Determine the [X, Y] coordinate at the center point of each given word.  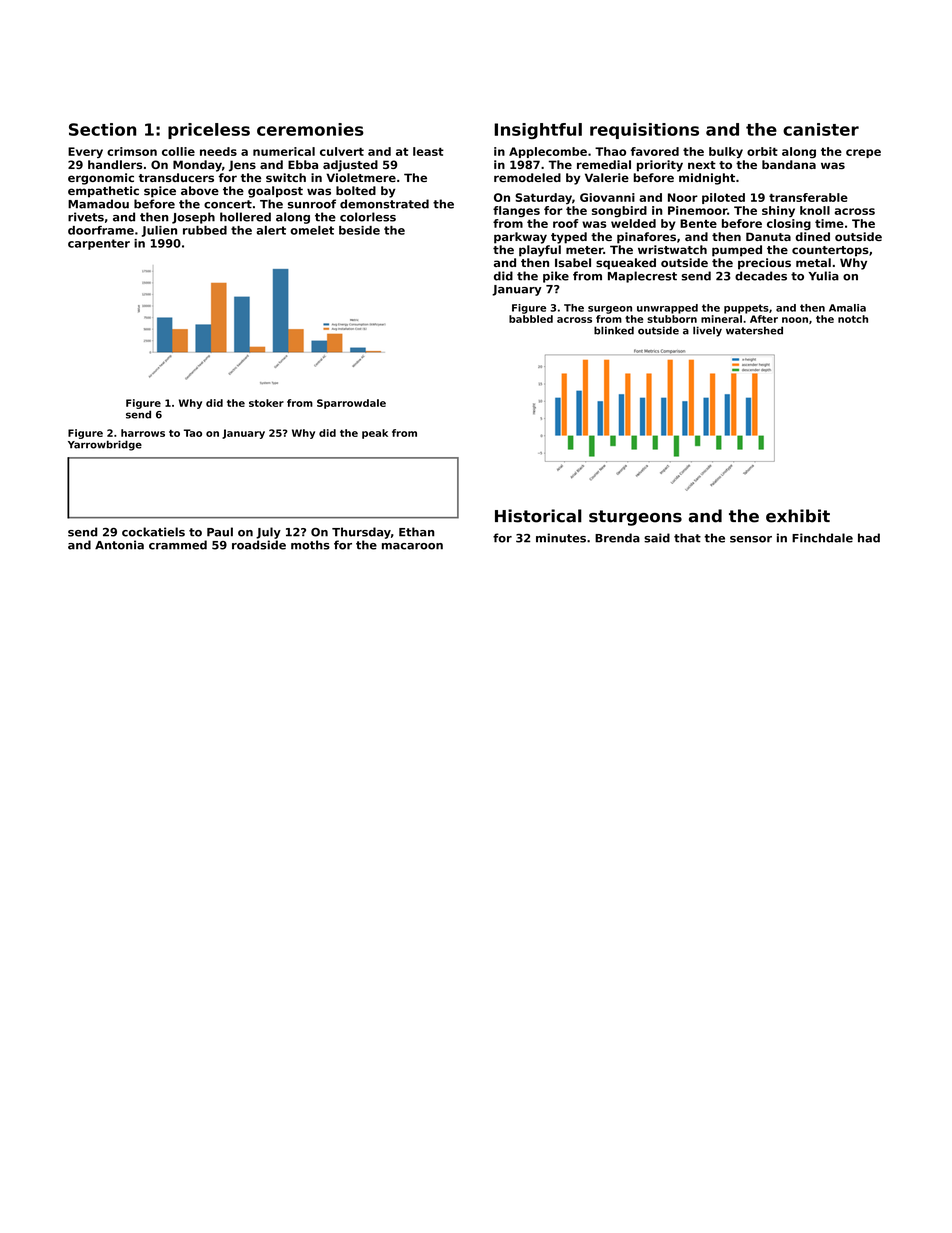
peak [375, 434]
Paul [220, 532]
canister [821, 129]
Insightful [538, 131]
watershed [754, 330]
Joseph [193, 218]
